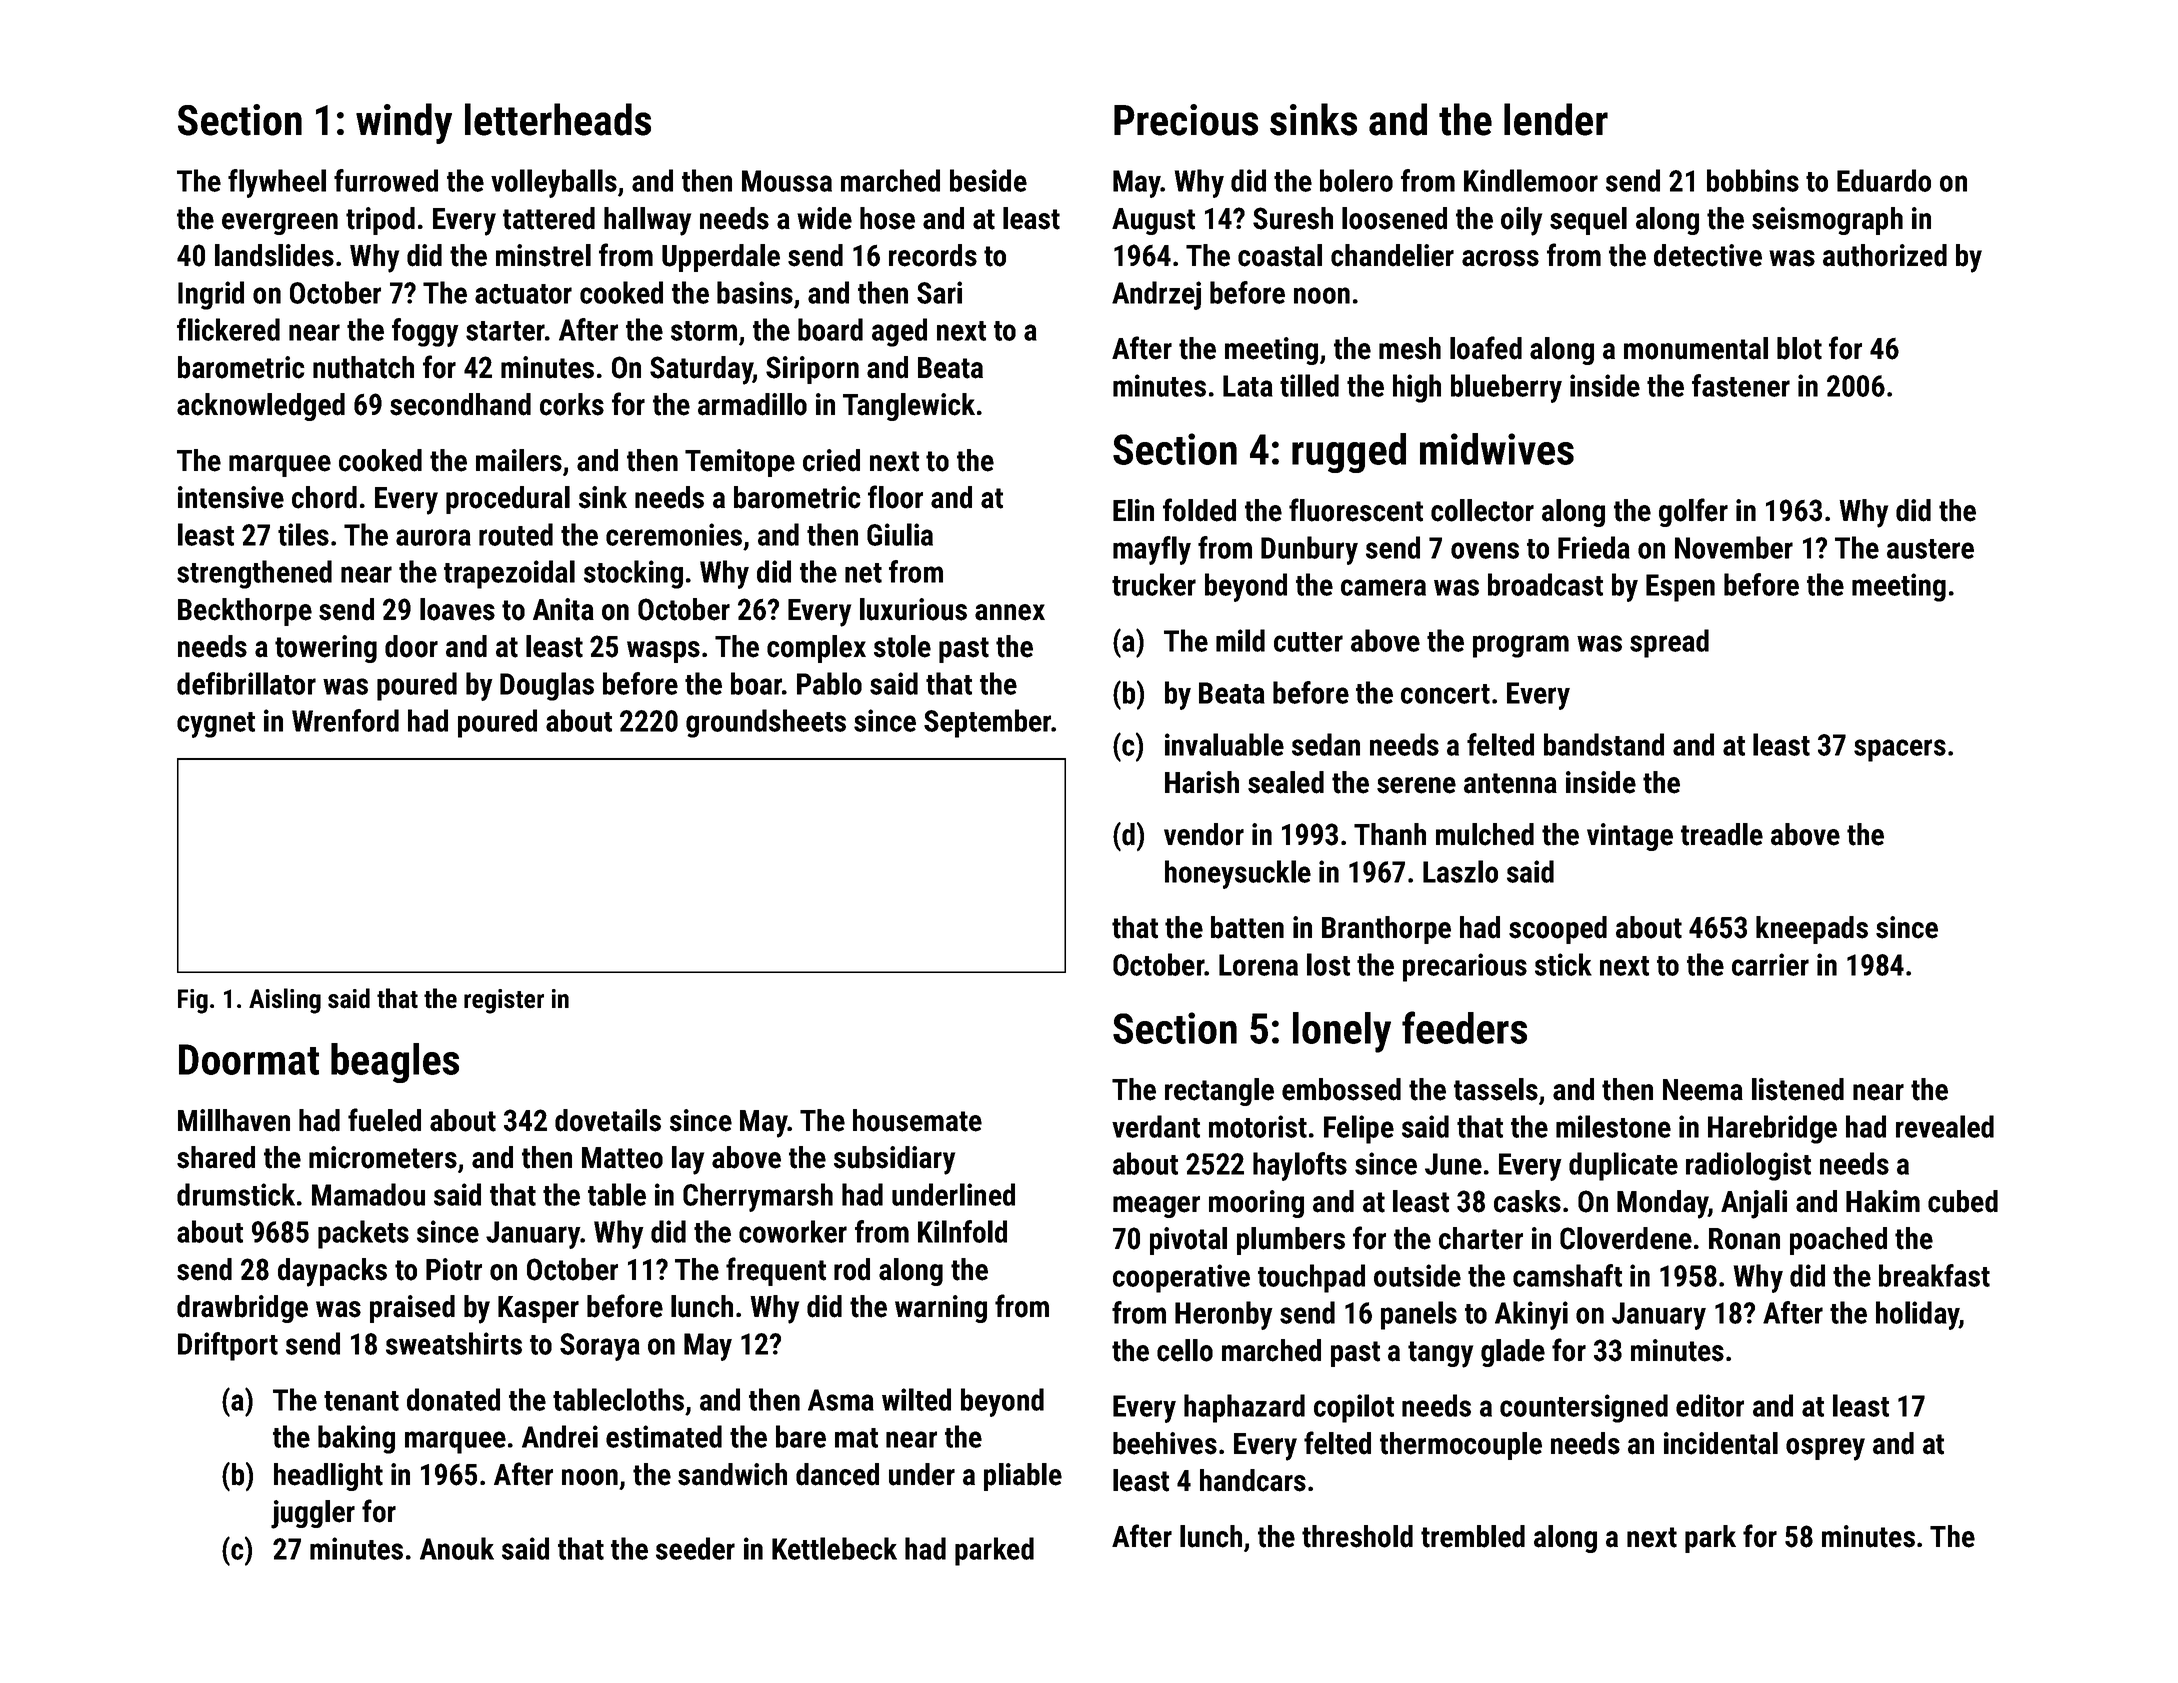 This screenshot has width=2178, height=1683. What do you see at coordinates (1219, 1092) in the screenshot?
I see `rectangle` at bounding box center [1219, 1092].
